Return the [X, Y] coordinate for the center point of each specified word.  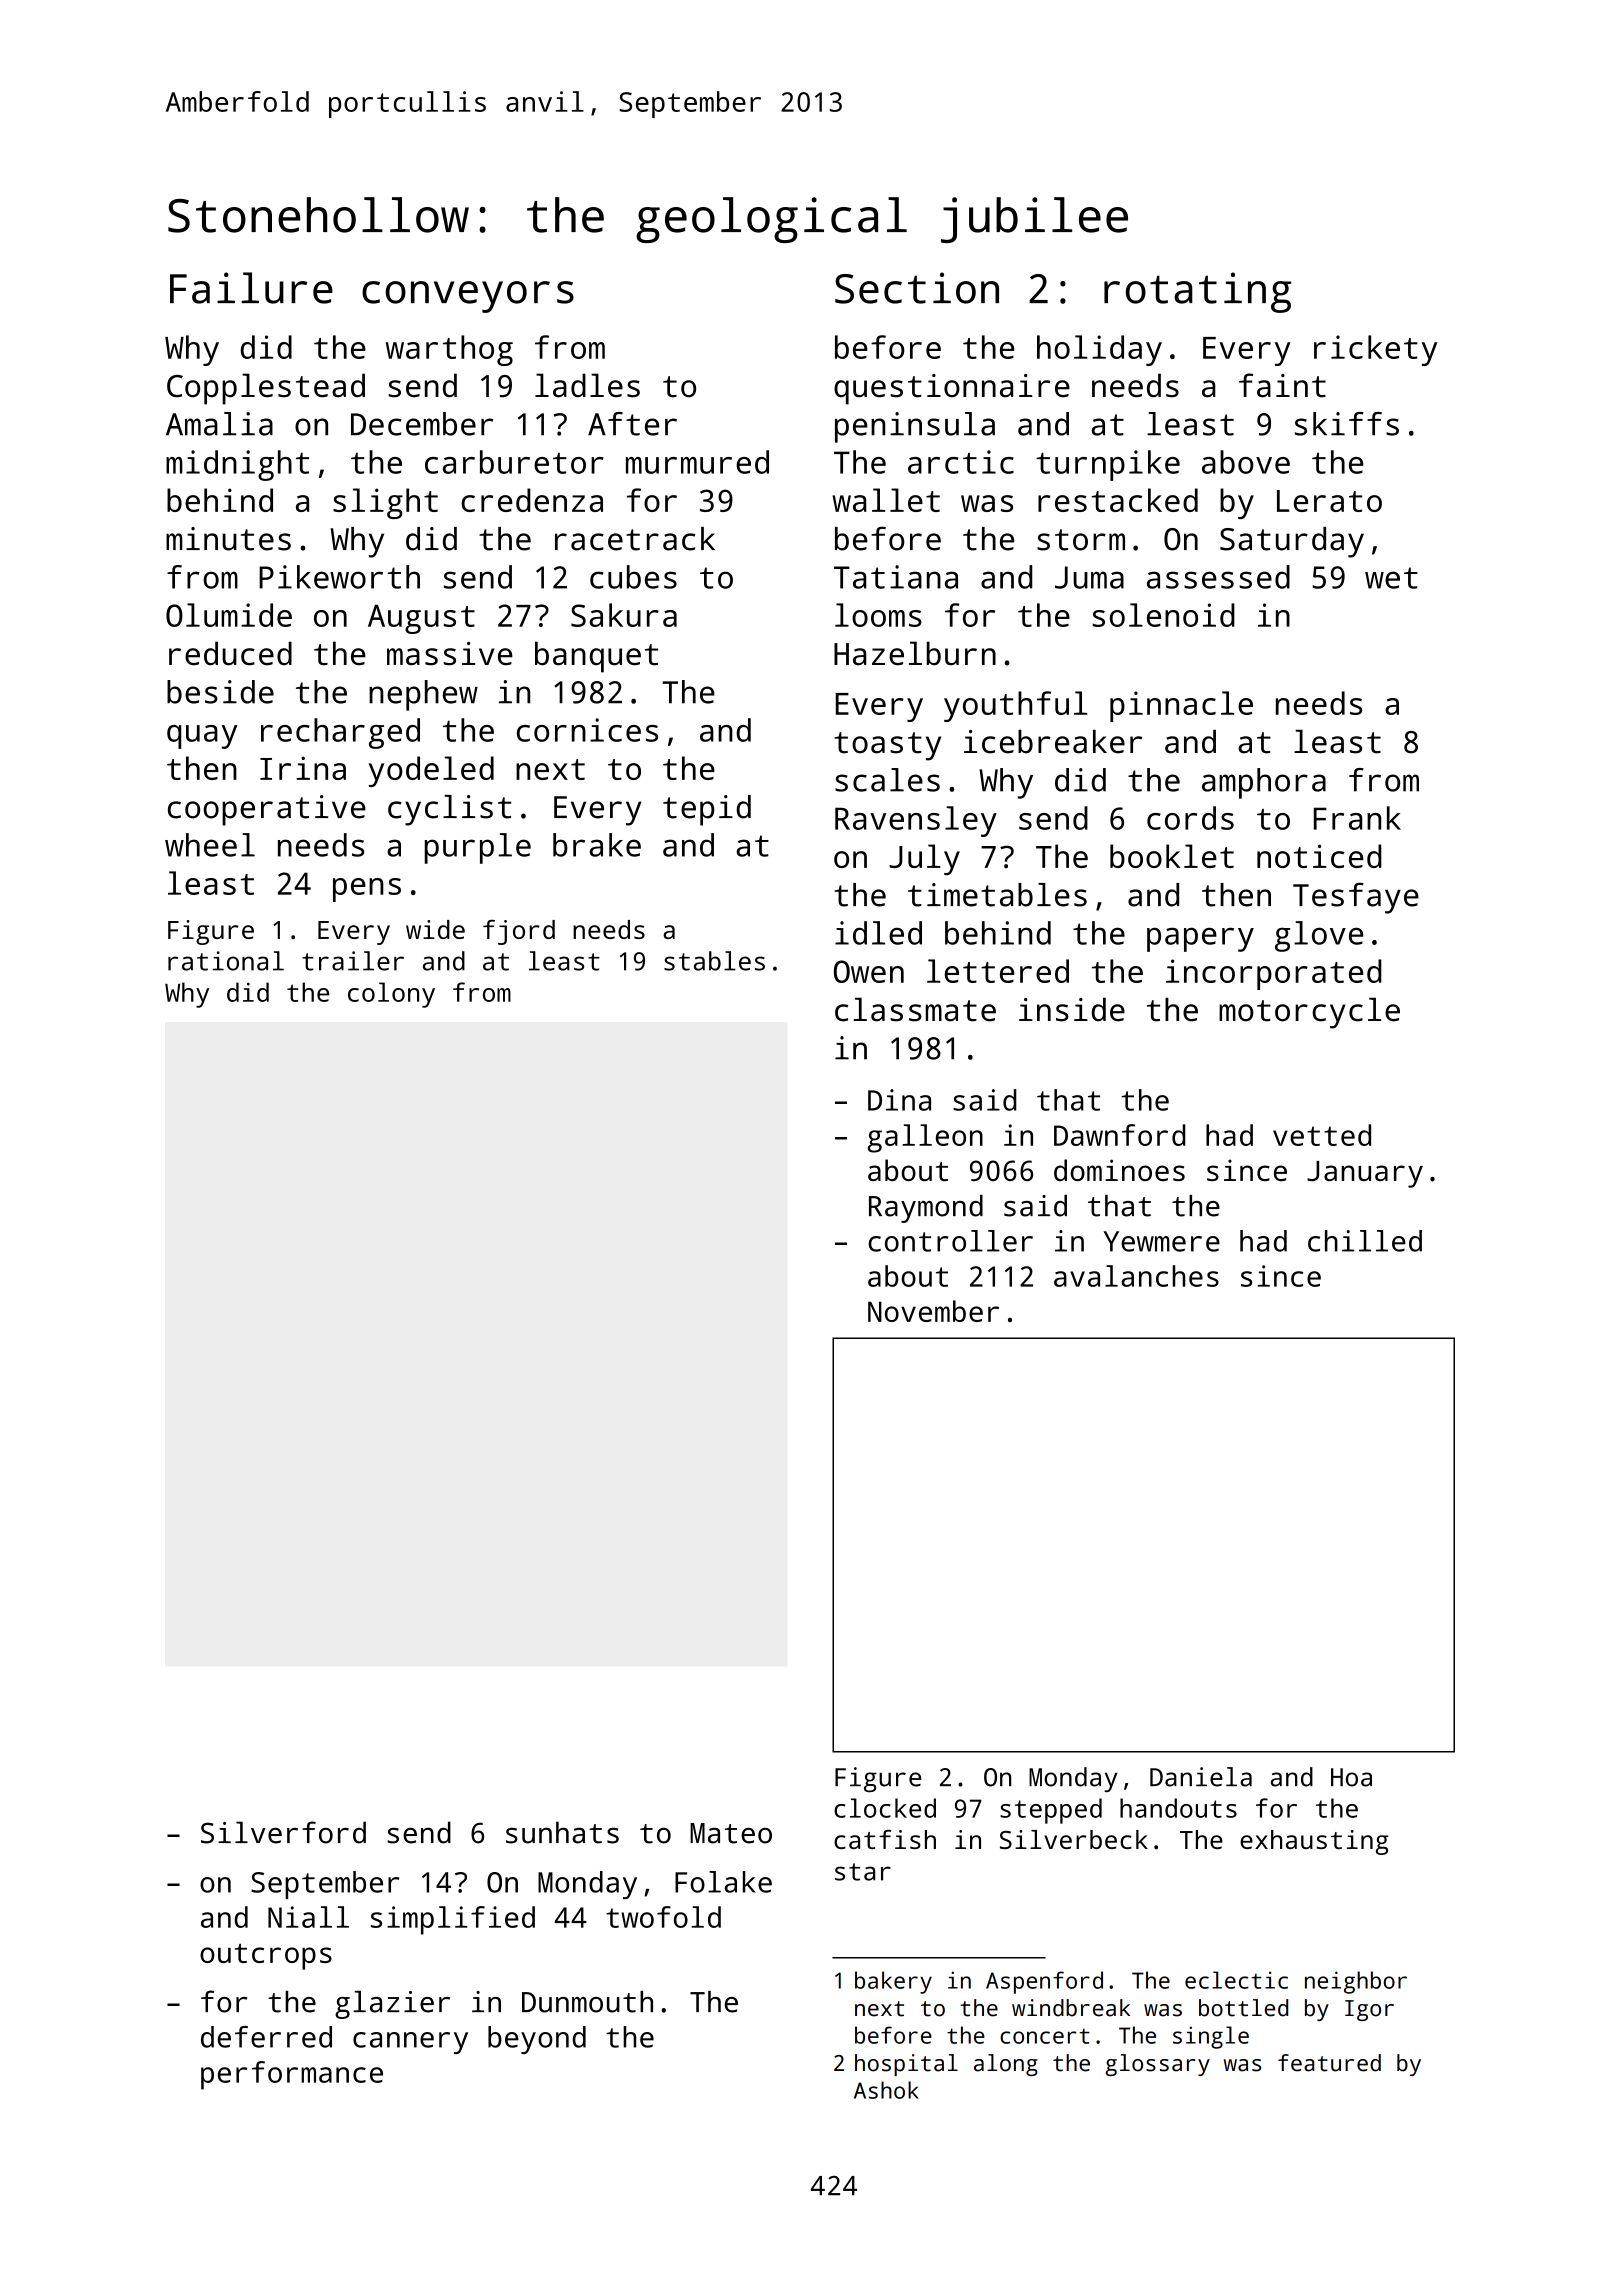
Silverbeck [1074, 1839]
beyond [537, 2040]
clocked [885, 1808]
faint [1282, 385]
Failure [251, 288]
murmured [697, 462]
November [933, 1311]
